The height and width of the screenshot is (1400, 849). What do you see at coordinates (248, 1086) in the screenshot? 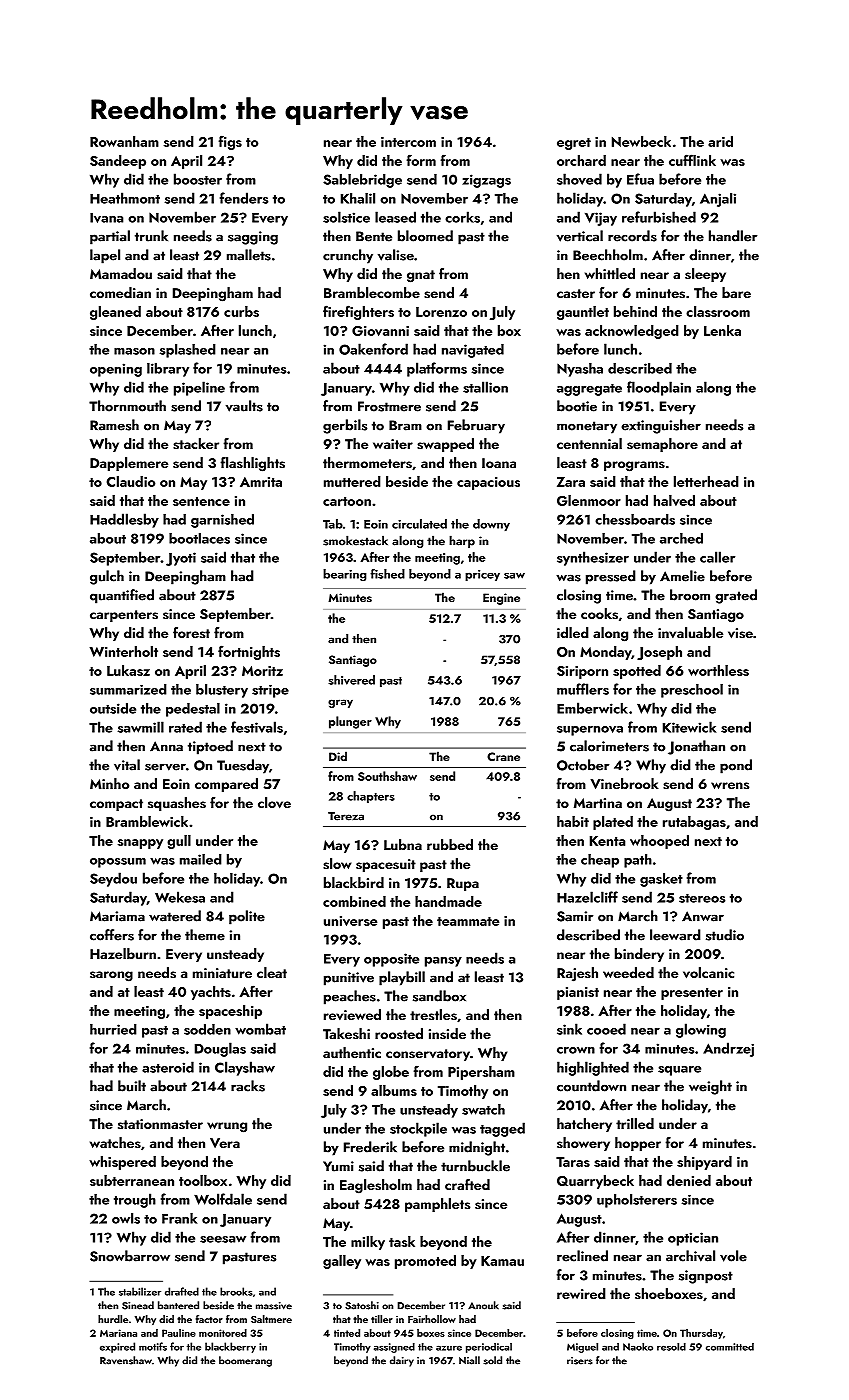
I see `racks` at bounding box center [248, 1086].
